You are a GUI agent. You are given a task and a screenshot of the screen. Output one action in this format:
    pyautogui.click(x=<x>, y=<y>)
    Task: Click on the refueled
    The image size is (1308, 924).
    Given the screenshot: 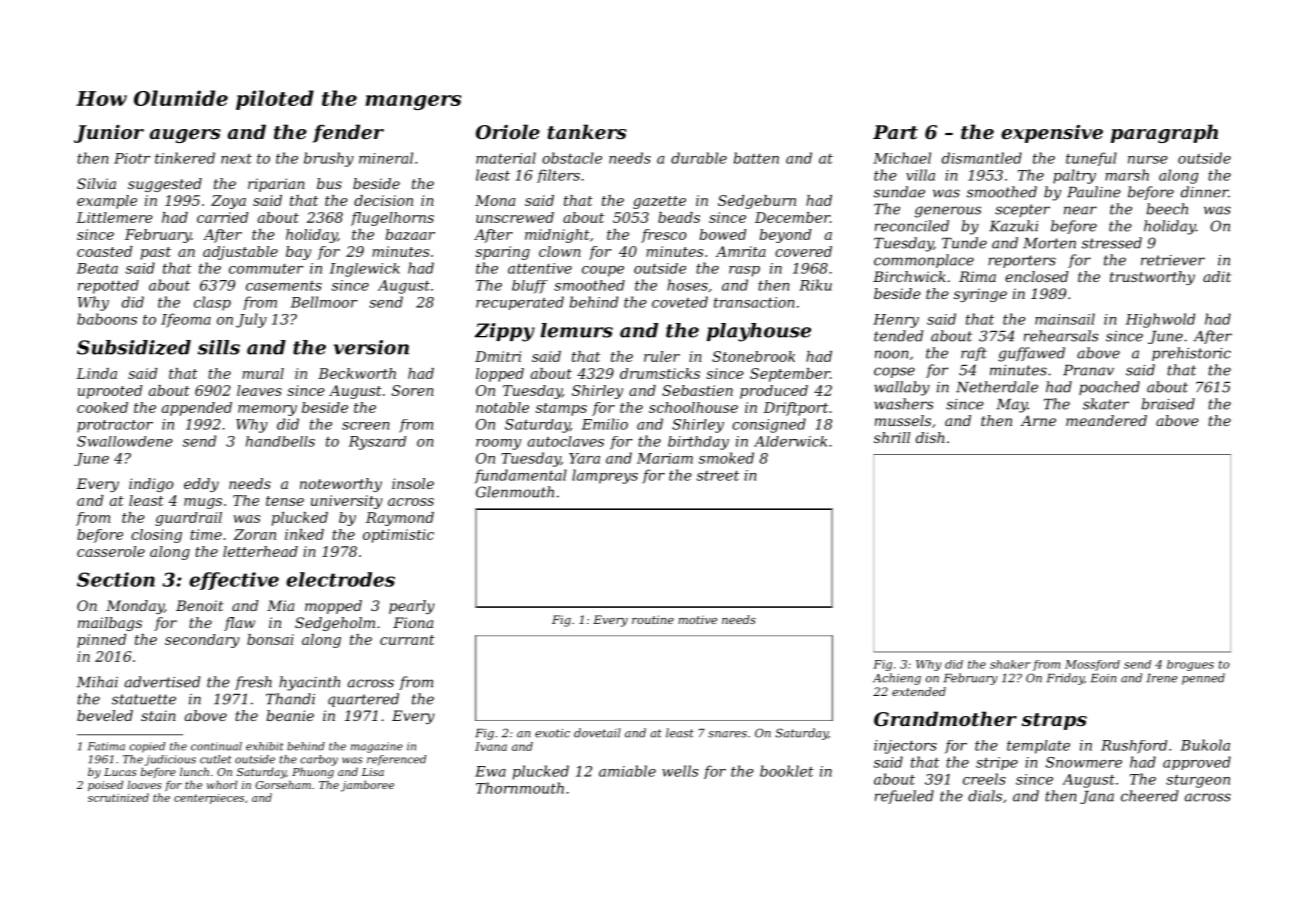 What is the action you would take?
    pyautogui.click(x=904, y=797)
